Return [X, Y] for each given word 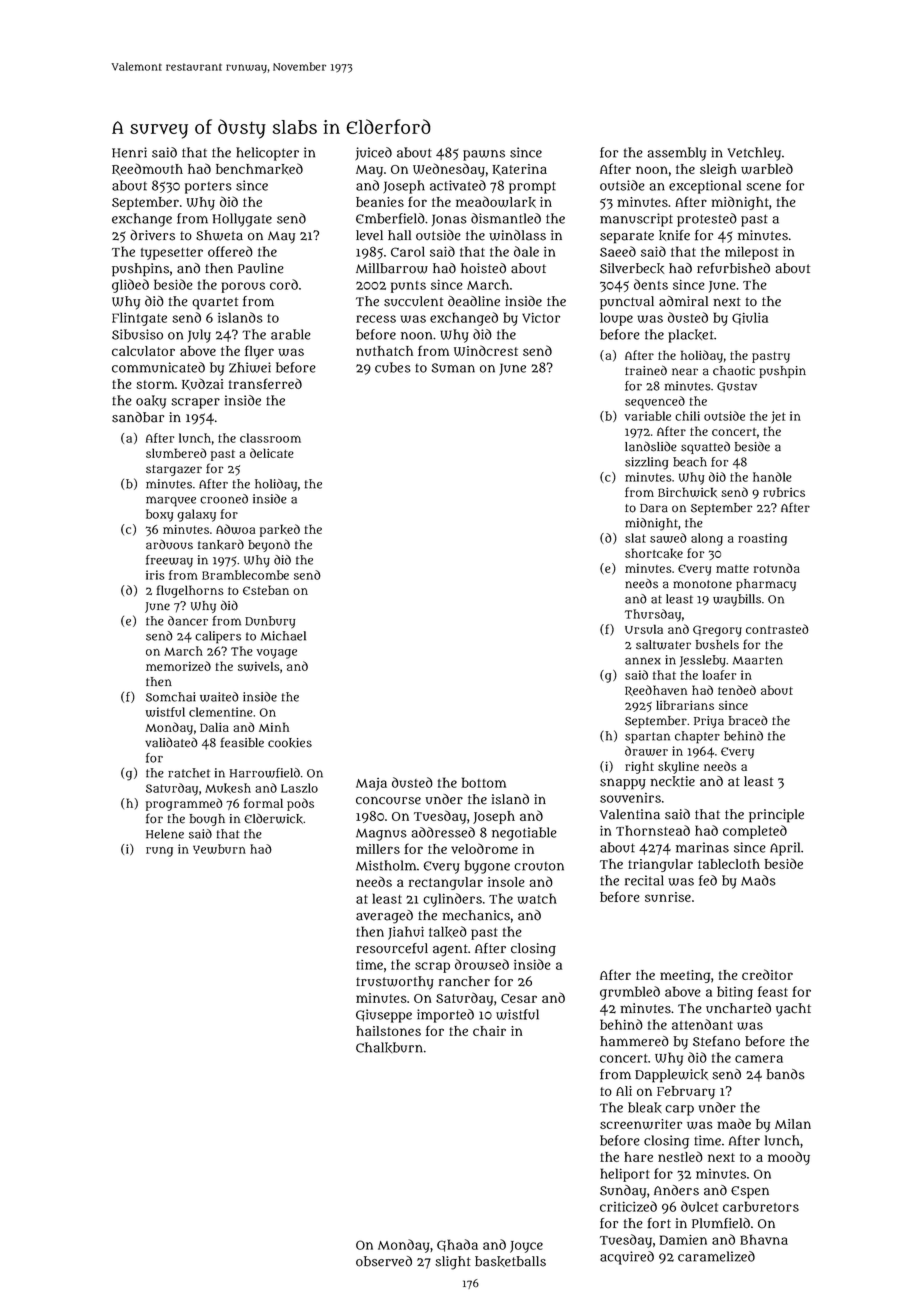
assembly [676, 154]
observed [384, 1261]
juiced [373, 154]
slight [453, 1263]
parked [280, 530]
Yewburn [219, 849]
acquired [627, 1258]
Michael [283, 636]
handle [772, 477]
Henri [129, 152]
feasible [242, 742]
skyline [678, 767]
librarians [685, 705]
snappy [623, 784]
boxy [160, 515]
